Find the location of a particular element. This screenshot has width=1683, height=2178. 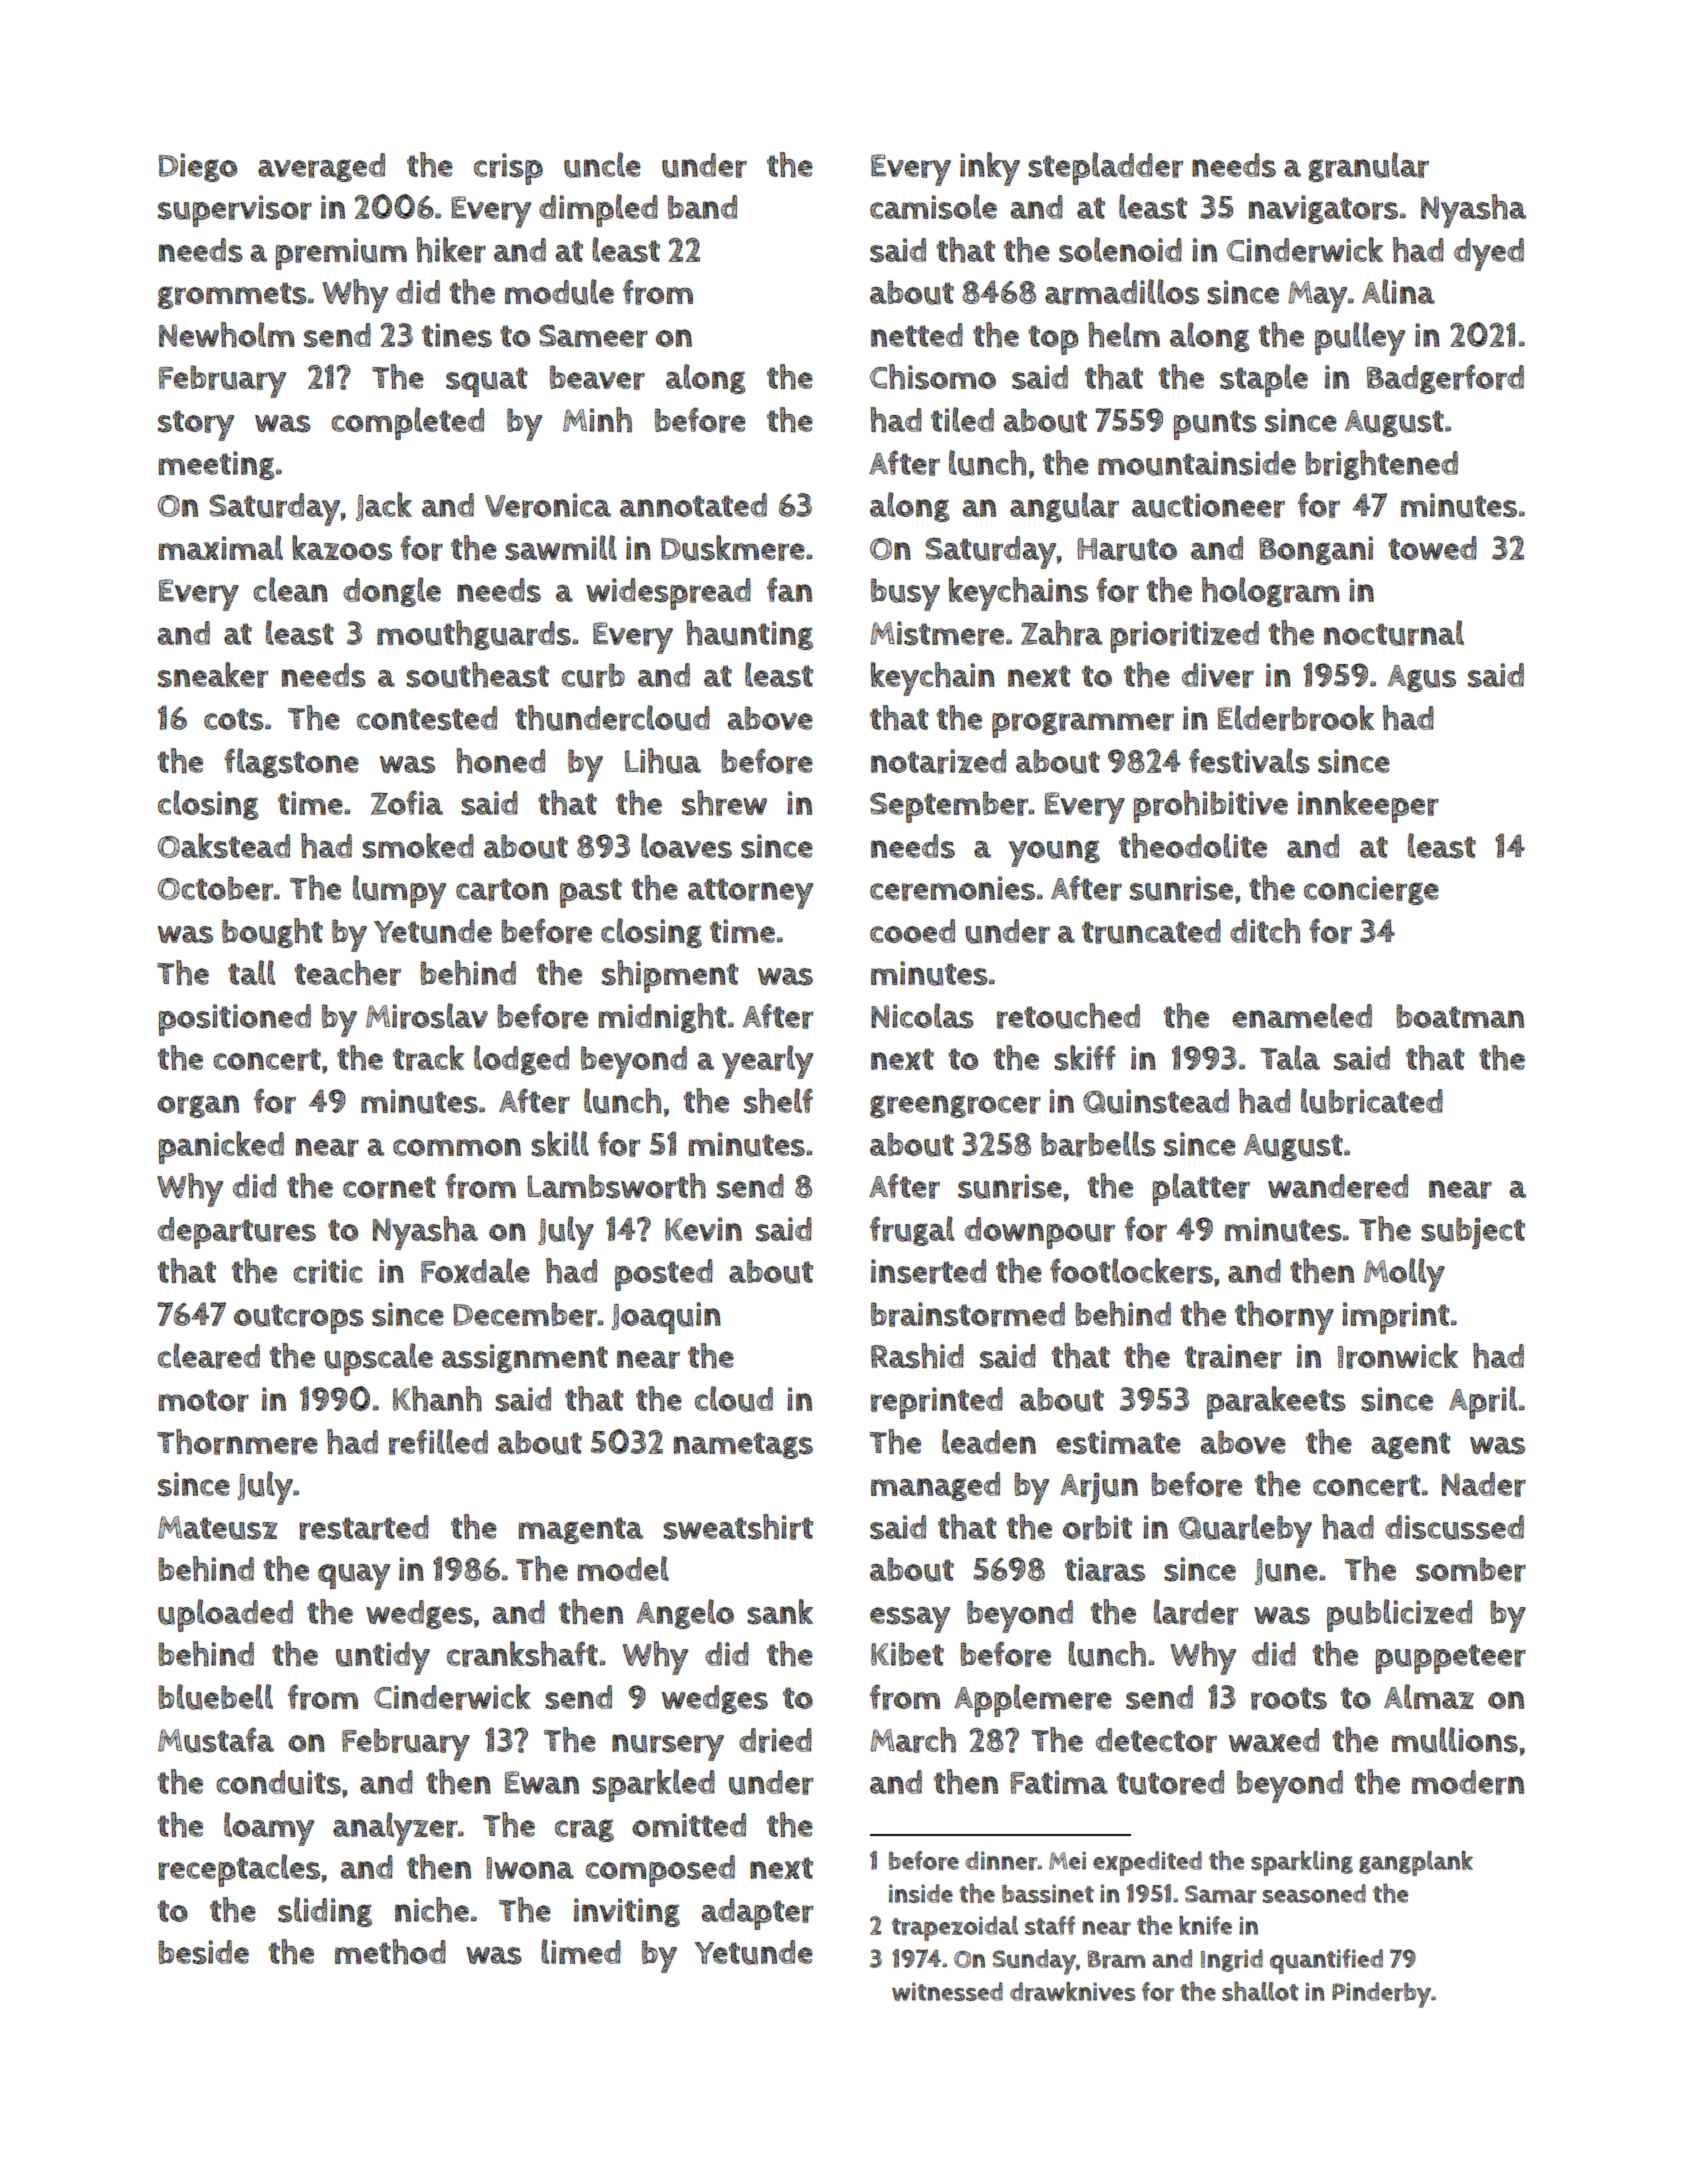

Sunday is located at coordinates (1034, 1962).
